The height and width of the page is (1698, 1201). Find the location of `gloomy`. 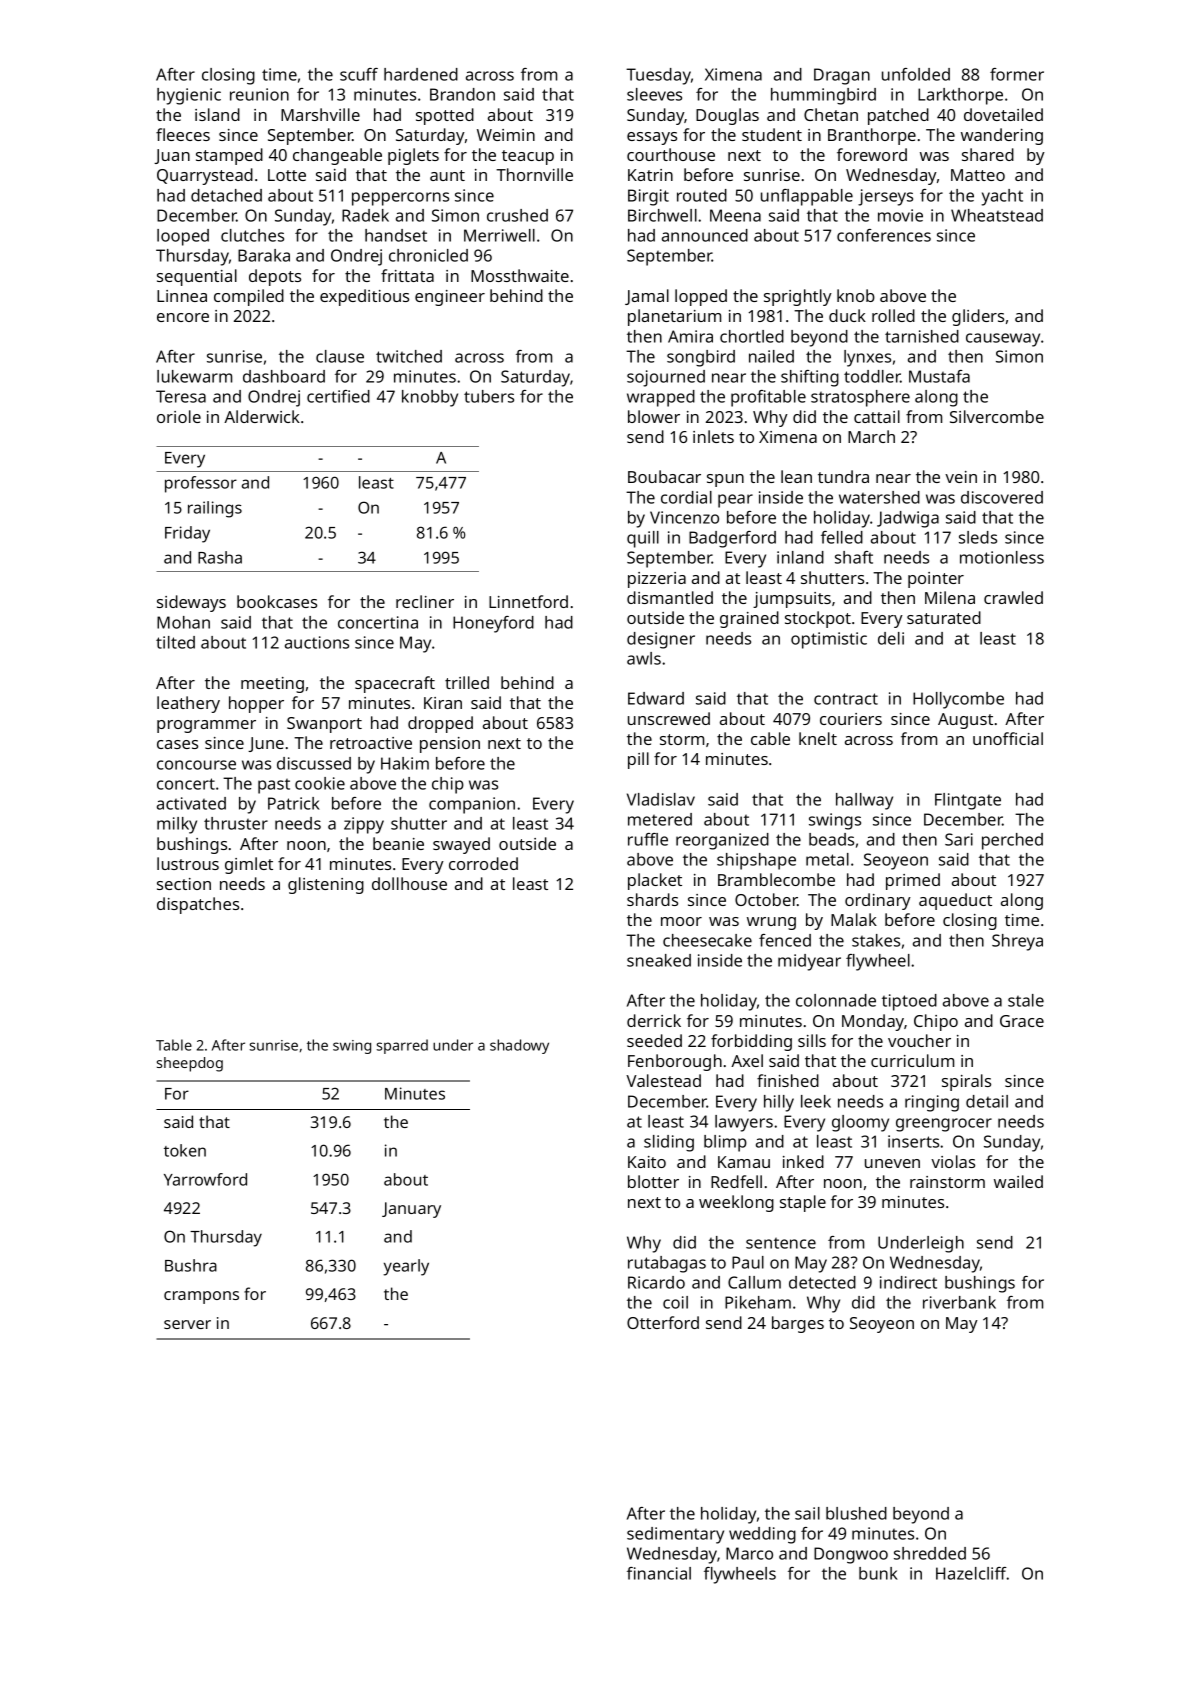

gloomy is located at coordinates (860, 1123).
